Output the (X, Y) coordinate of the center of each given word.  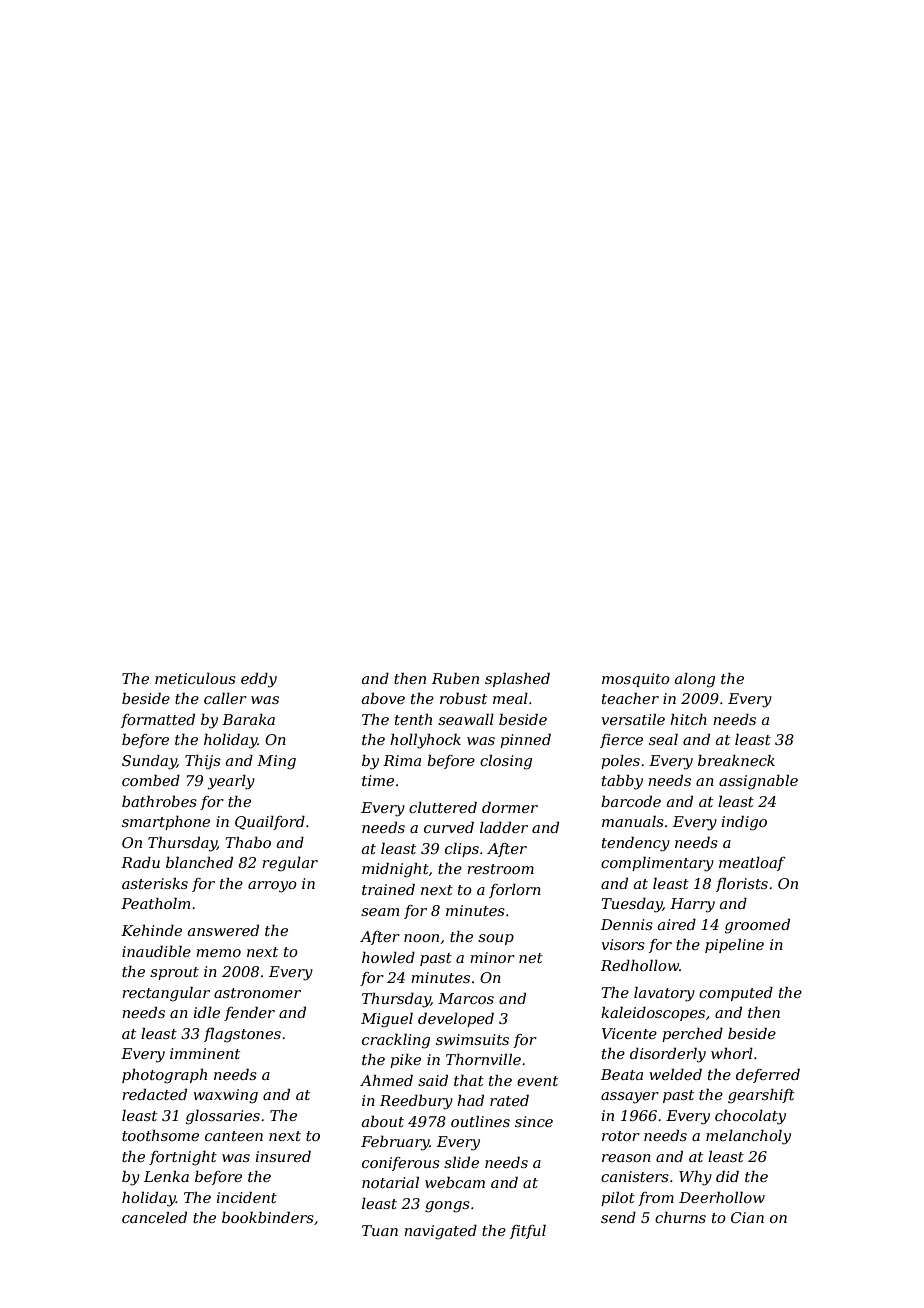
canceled (154, 1217)
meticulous (195, 678)
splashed (517, 679)
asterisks (155, 883)
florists (742, 885)
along (695, 680)
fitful (528, 1231)
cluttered (443, 807)
